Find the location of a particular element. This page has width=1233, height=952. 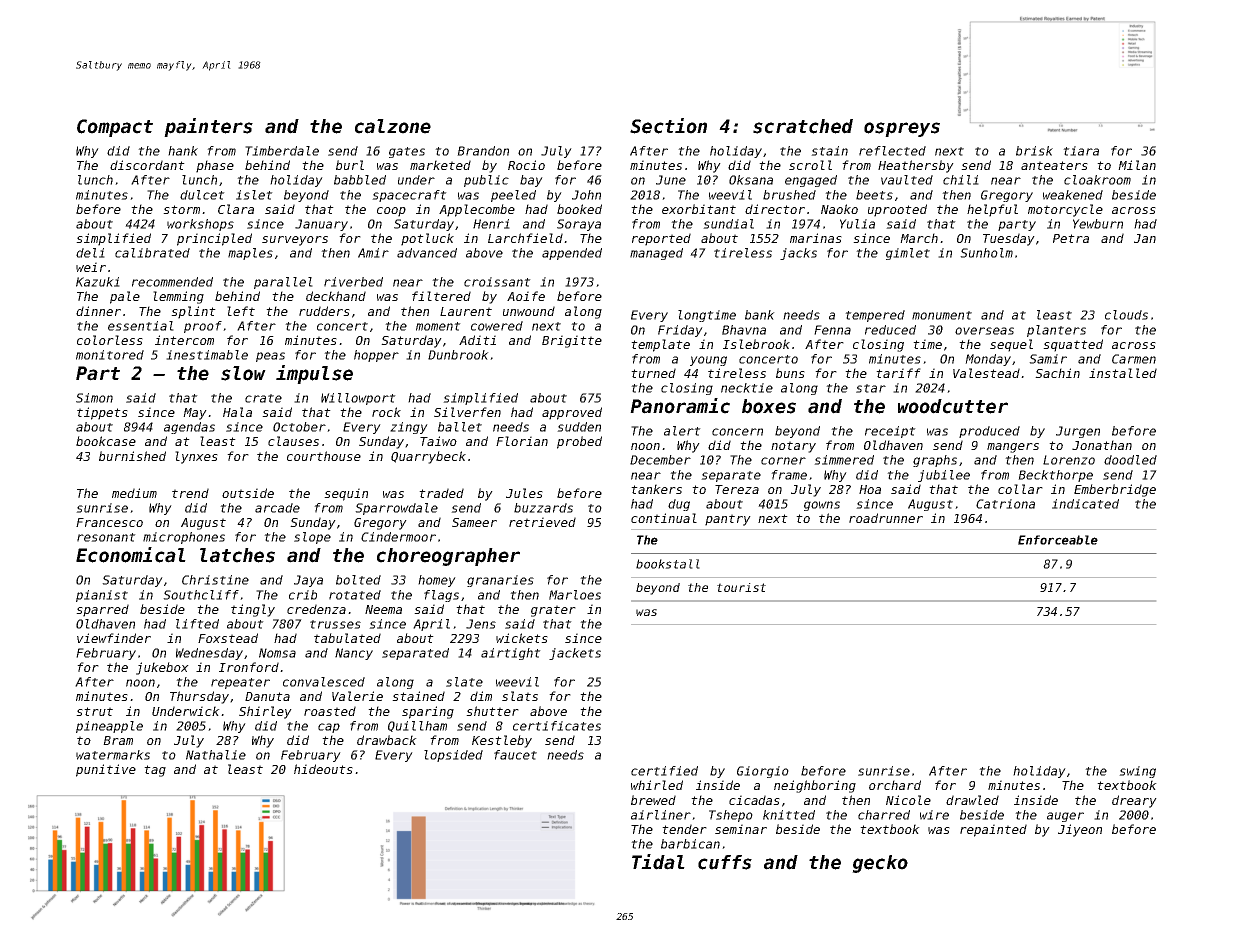

storm is located at coordinates (181, 209).
